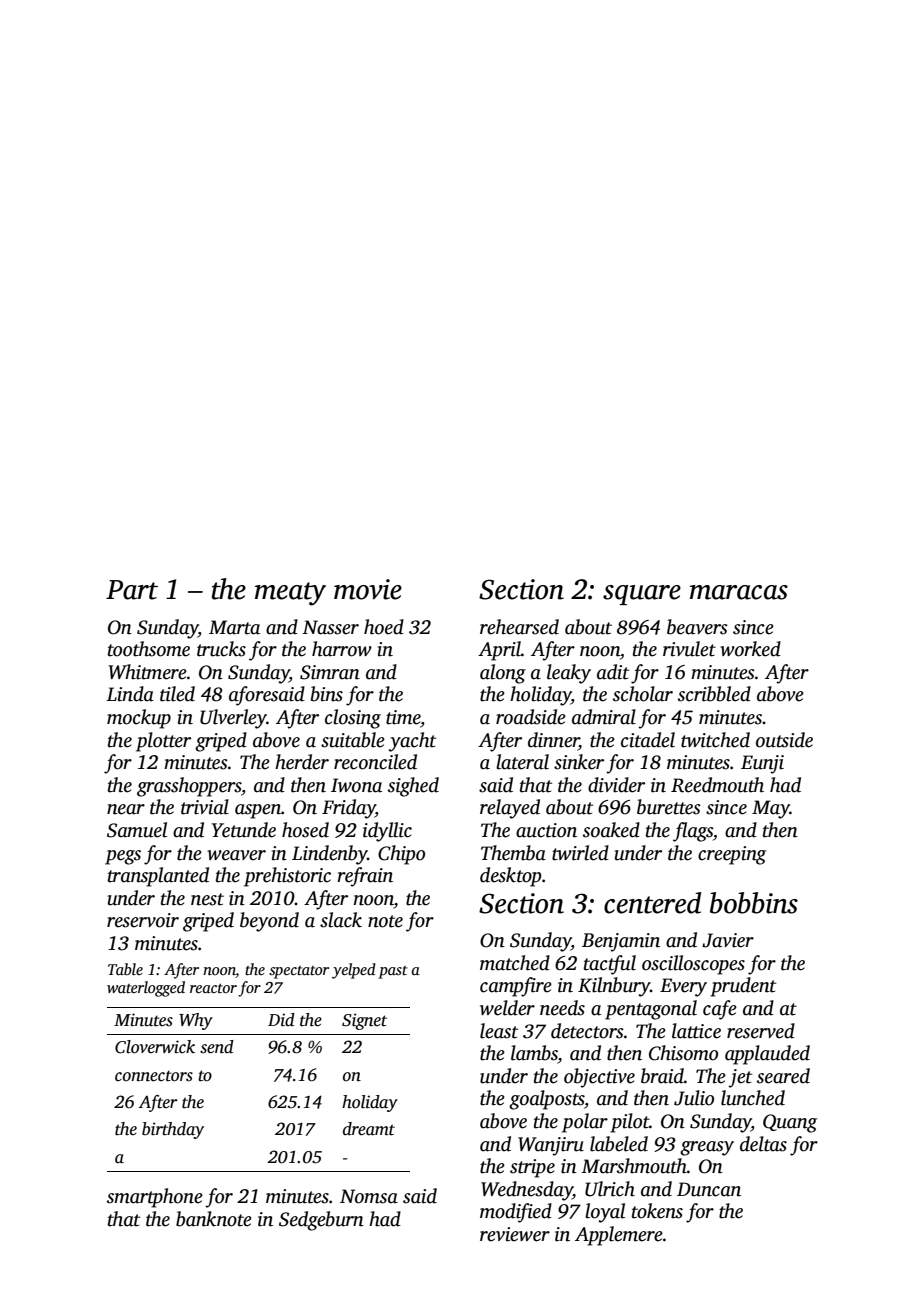 Image resolution: width=924 pixels, height=1311 pixels. I want to click on dinner, so click(553, 740).
